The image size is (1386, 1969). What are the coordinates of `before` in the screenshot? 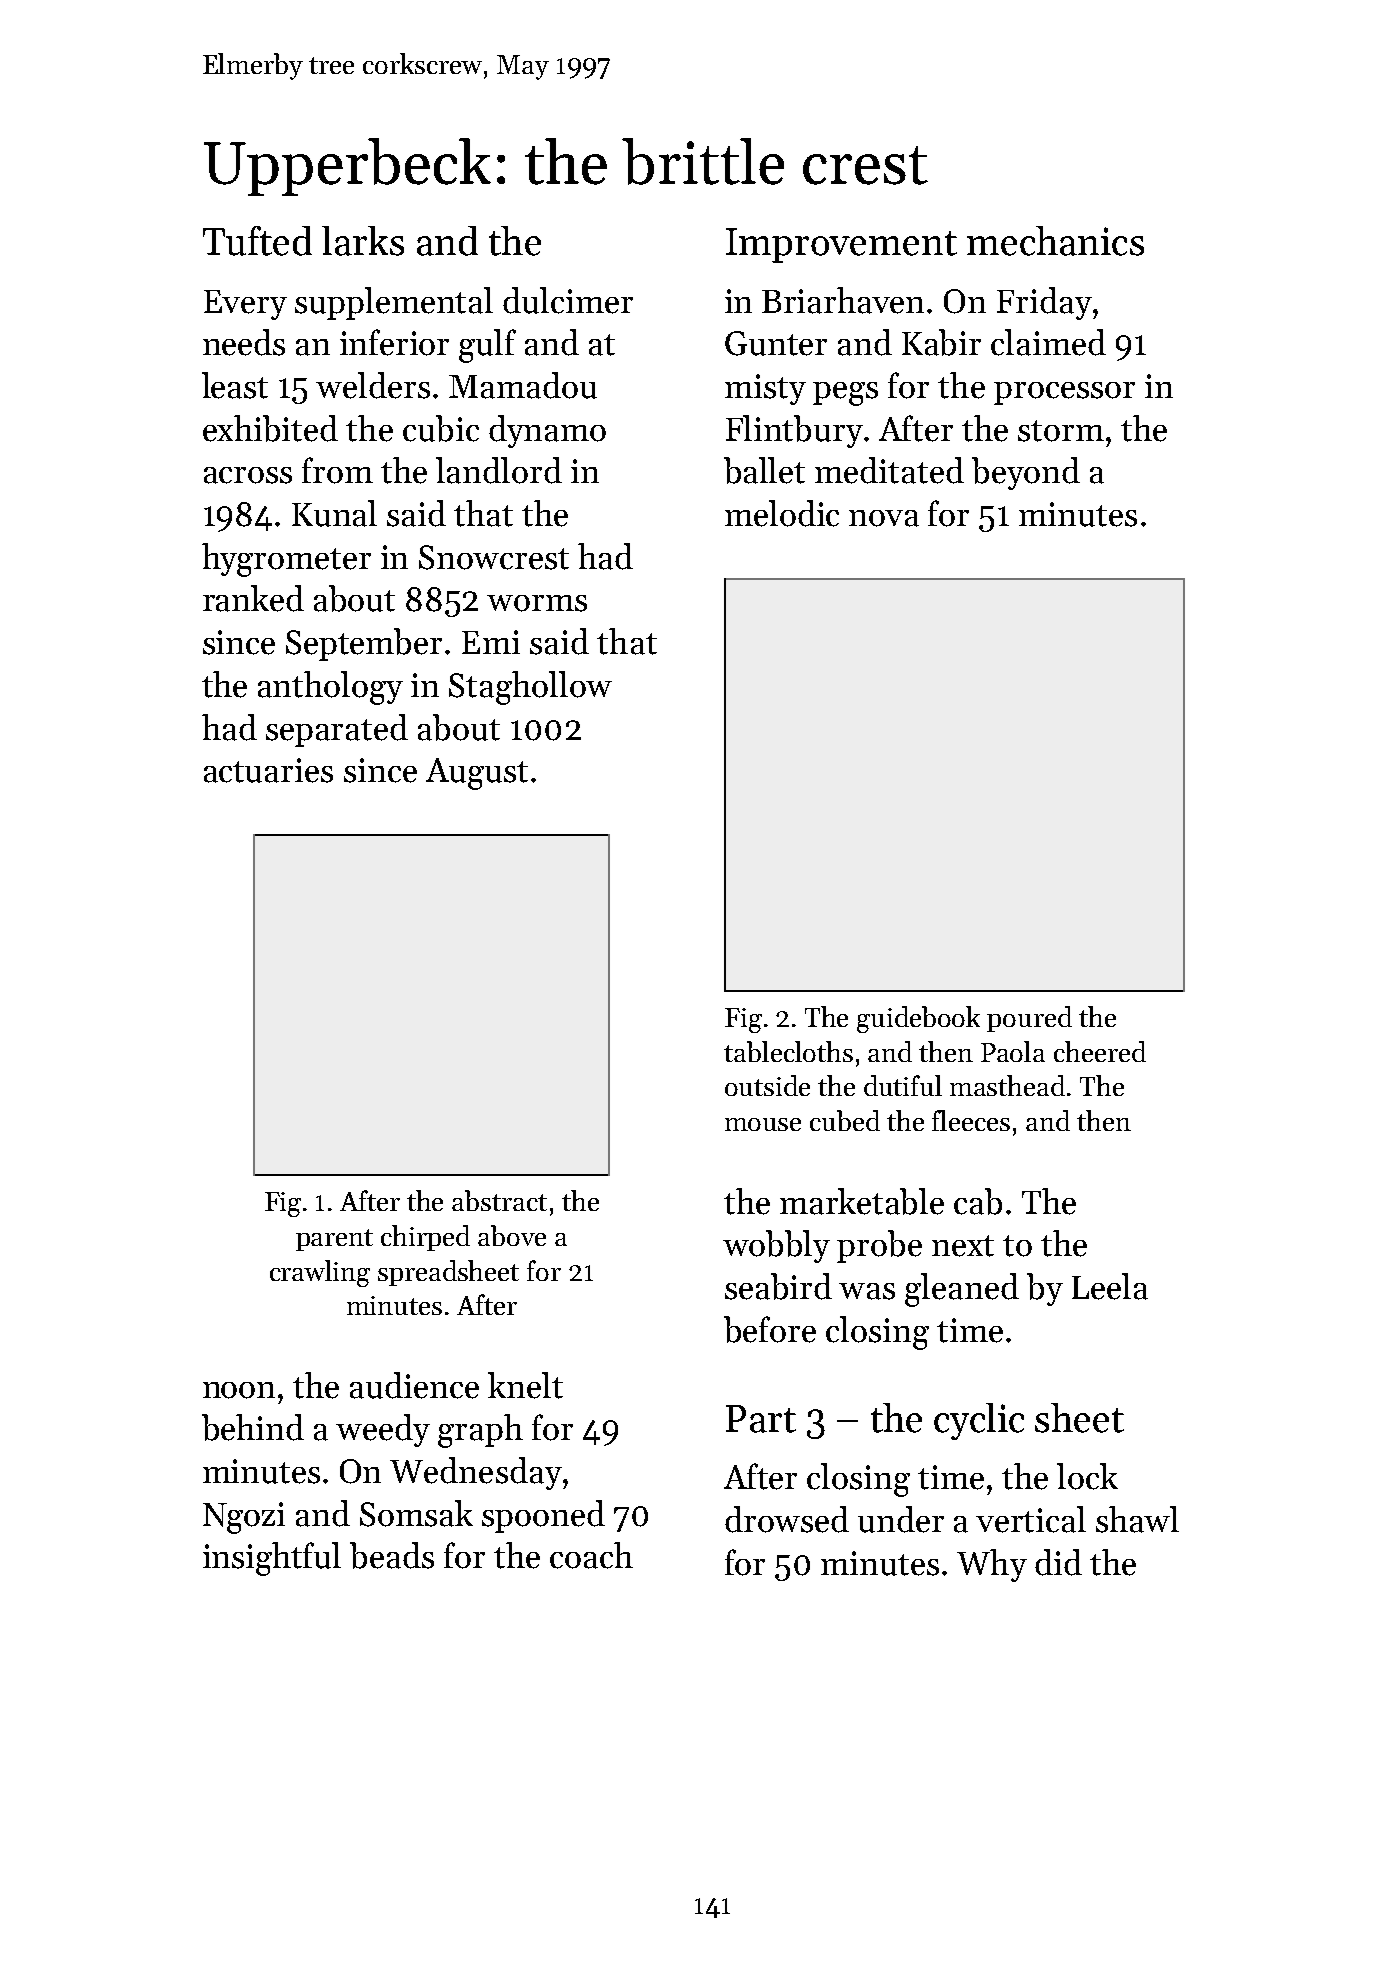 It's located at (770, 1329).
